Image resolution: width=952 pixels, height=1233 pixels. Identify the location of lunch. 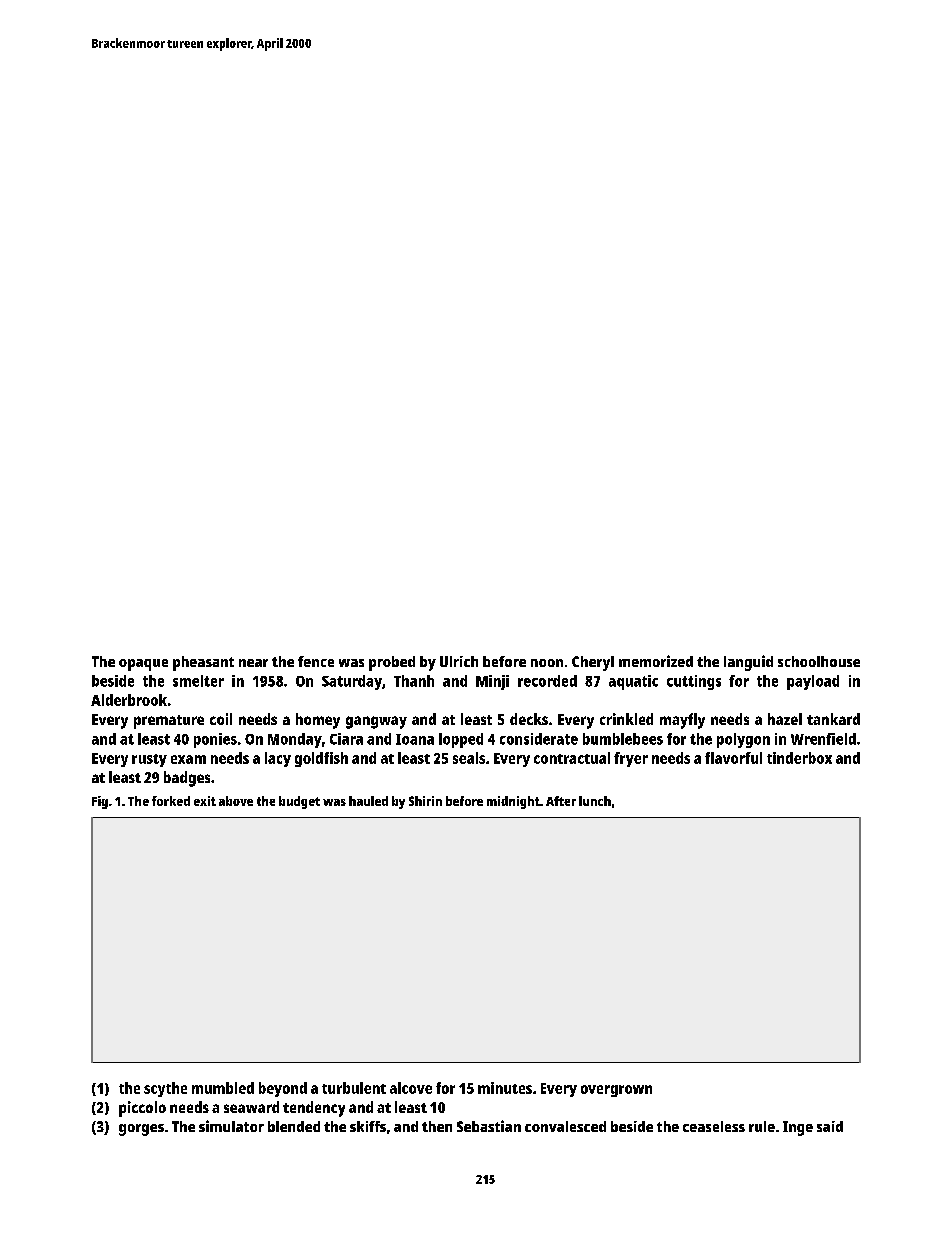
(595, 801).
